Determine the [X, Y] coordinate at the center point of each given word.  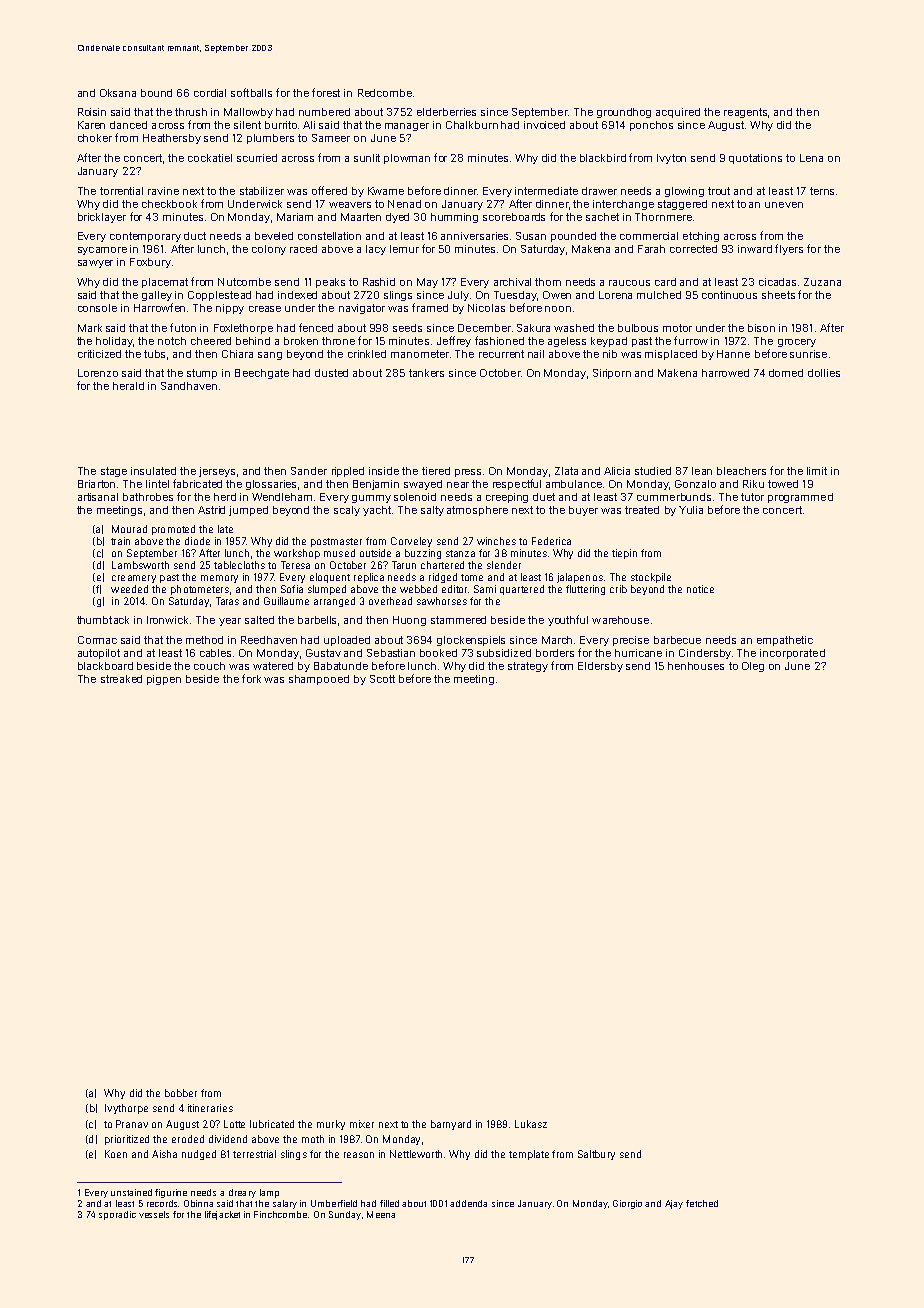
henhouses [696, 666]
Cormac [97, 640]
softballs [251, 92]
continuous [729, 295]
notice [700, 589]
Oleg [753, 667]
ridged [443, 578]
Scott [382, 679]
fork [251, 678]
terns [822, 191]
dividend [228, 1139]
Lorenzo [98, 373]
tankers [426, 373]
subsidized [504, 653]
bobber [181, 1093]
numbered [324, 112]
